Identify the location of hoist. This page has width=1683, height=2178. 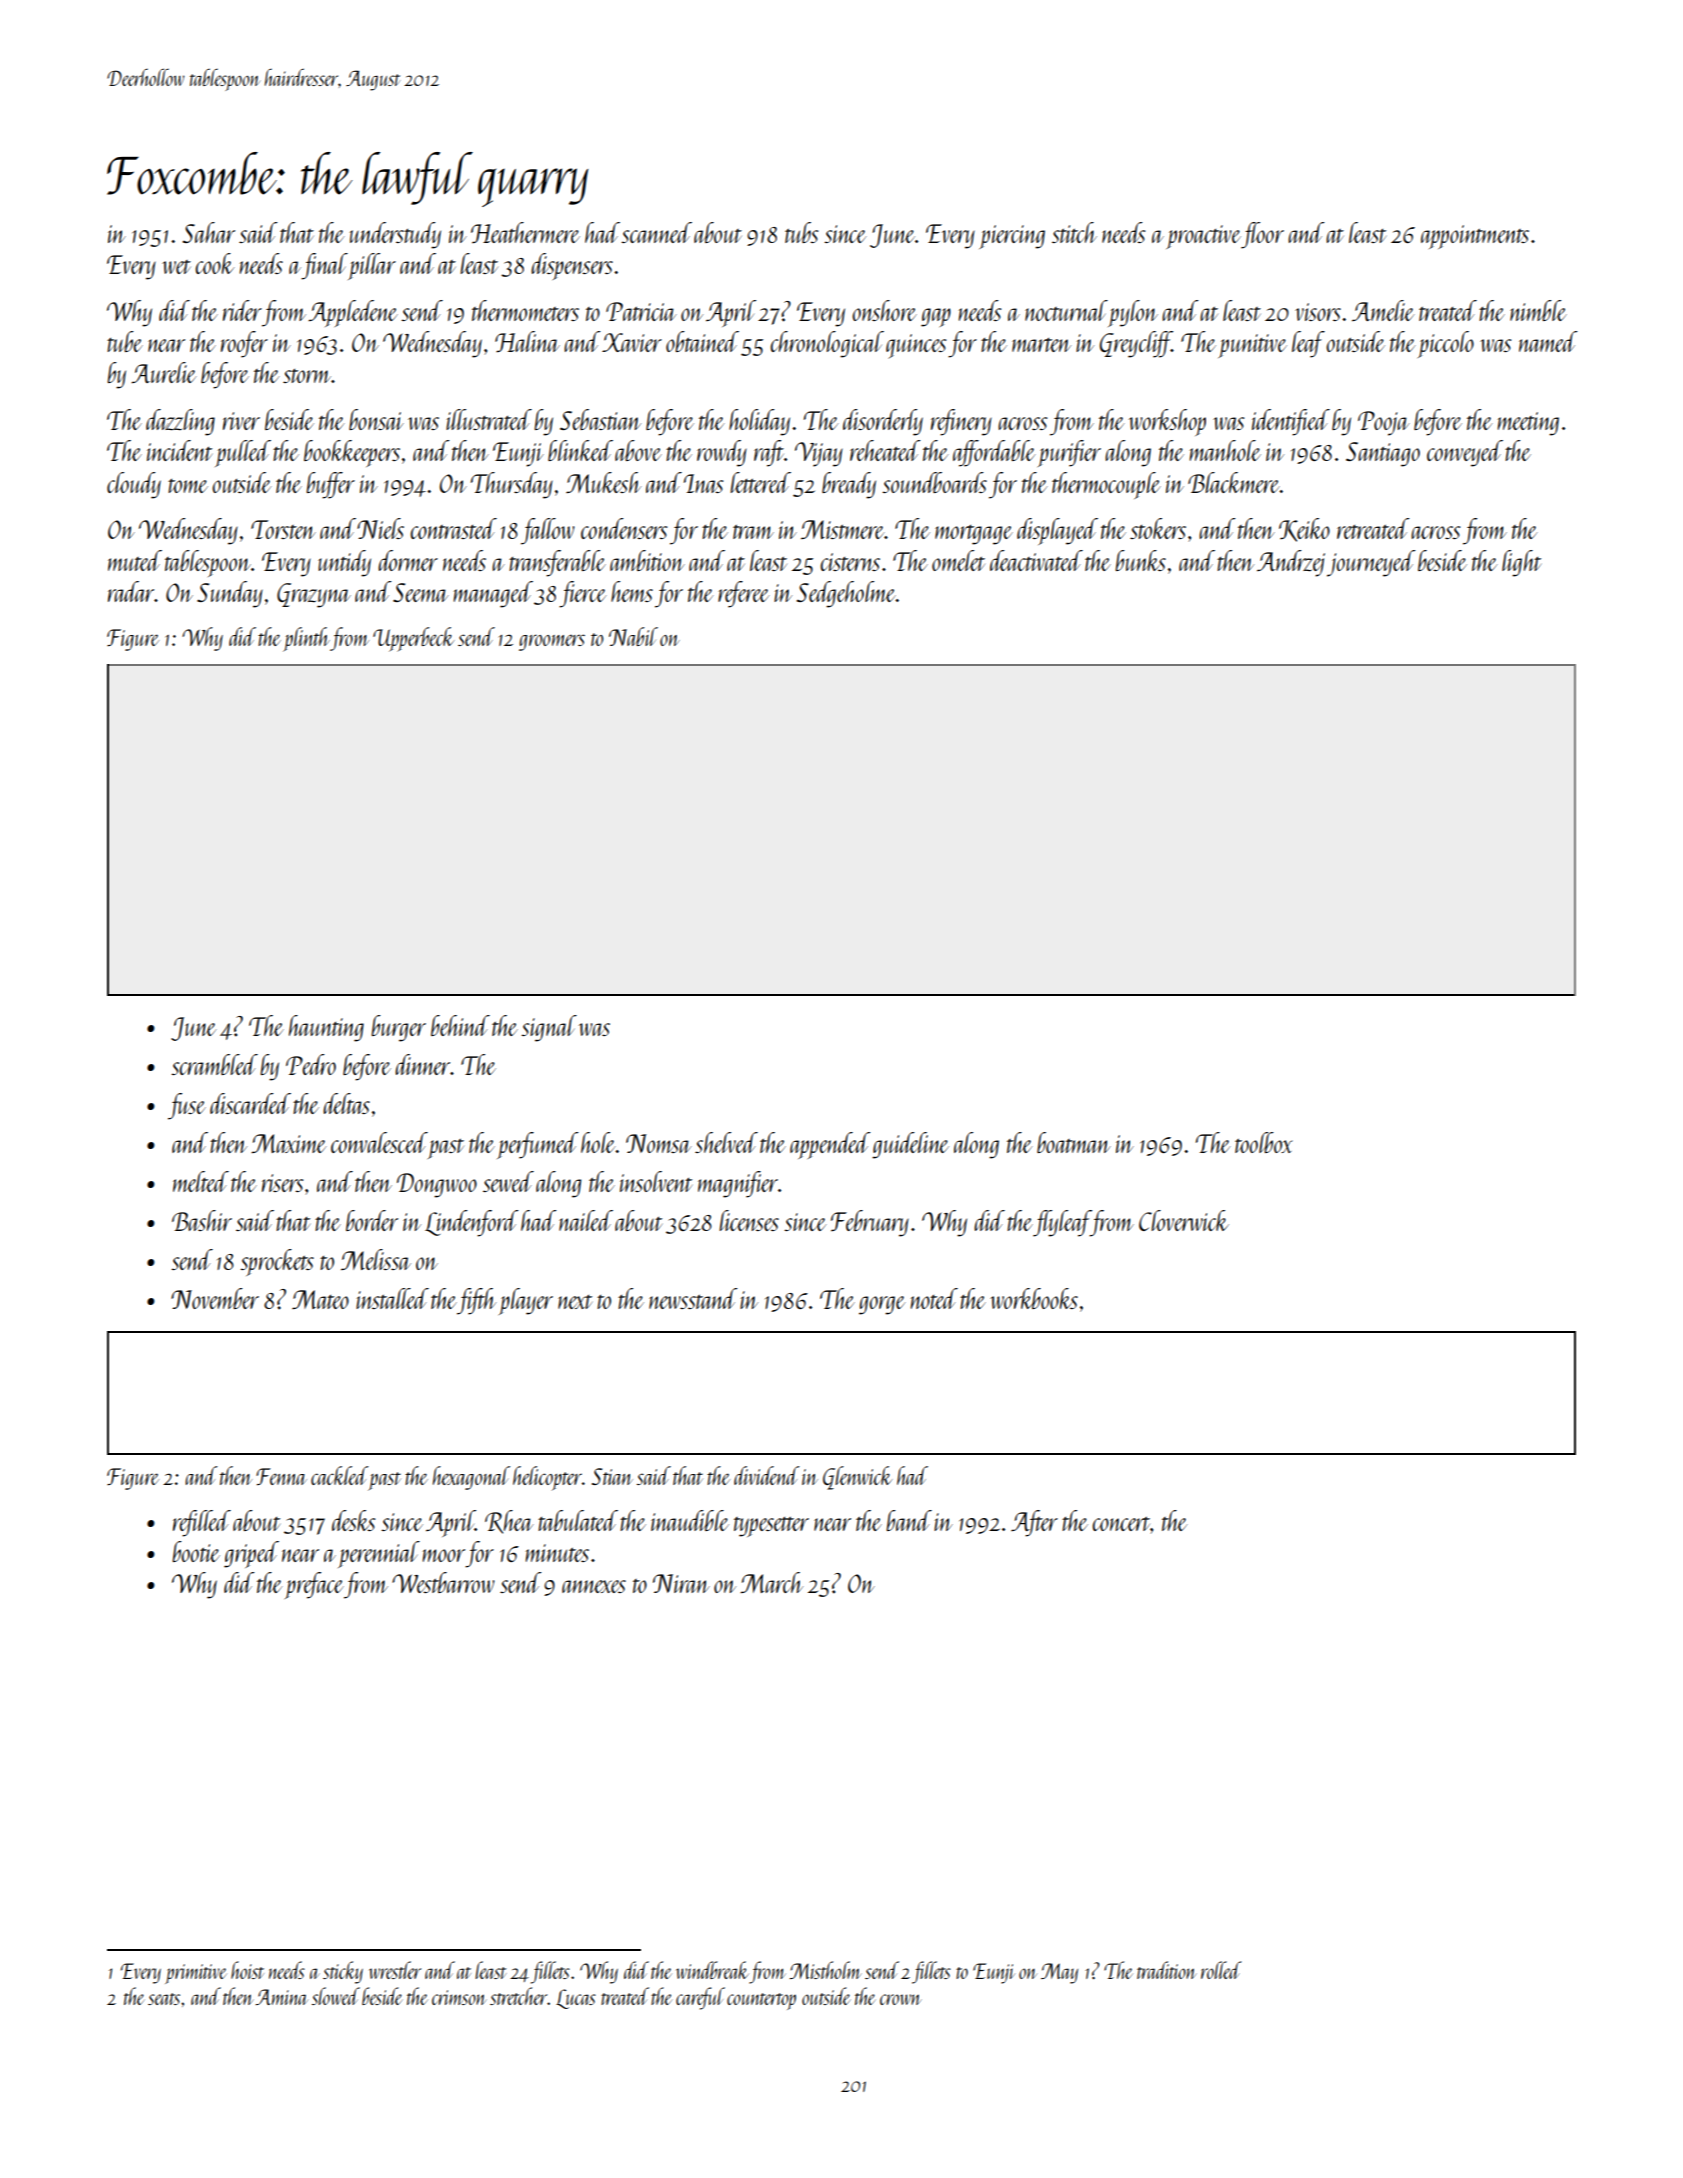
(247, 1970).
